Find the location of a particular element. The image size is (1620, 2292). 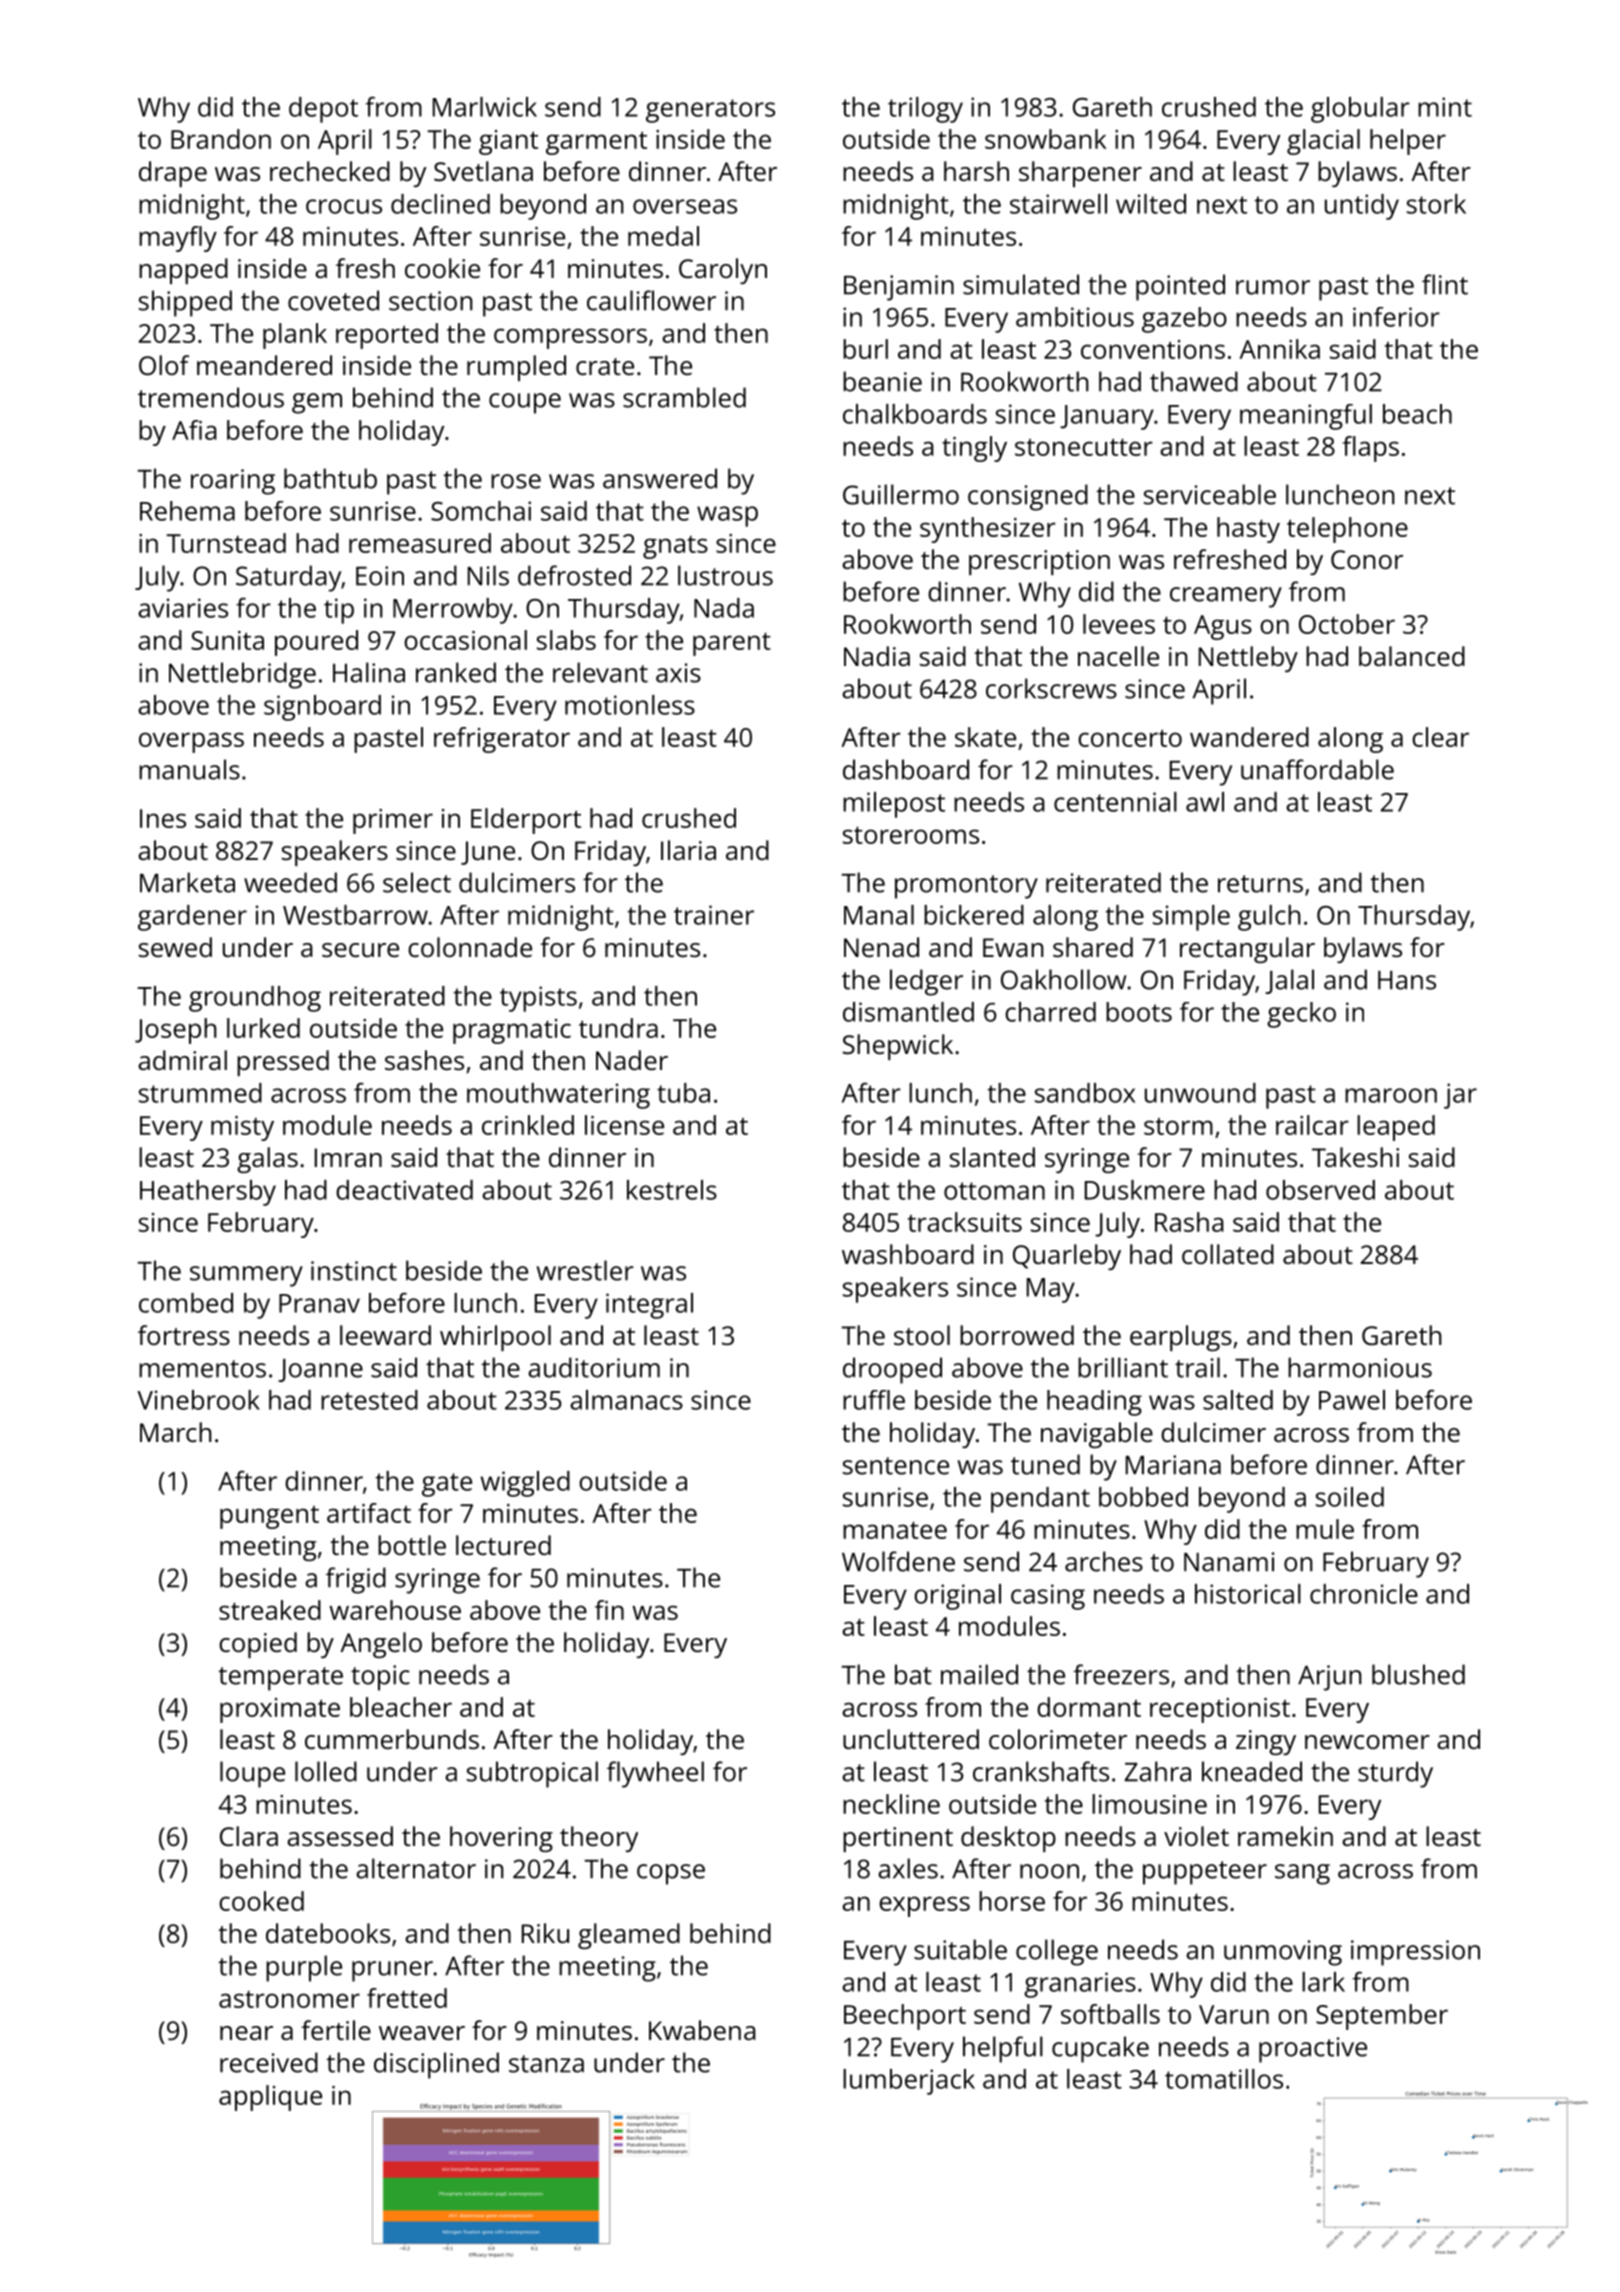

applique is located at coordinates (270, 2098).
